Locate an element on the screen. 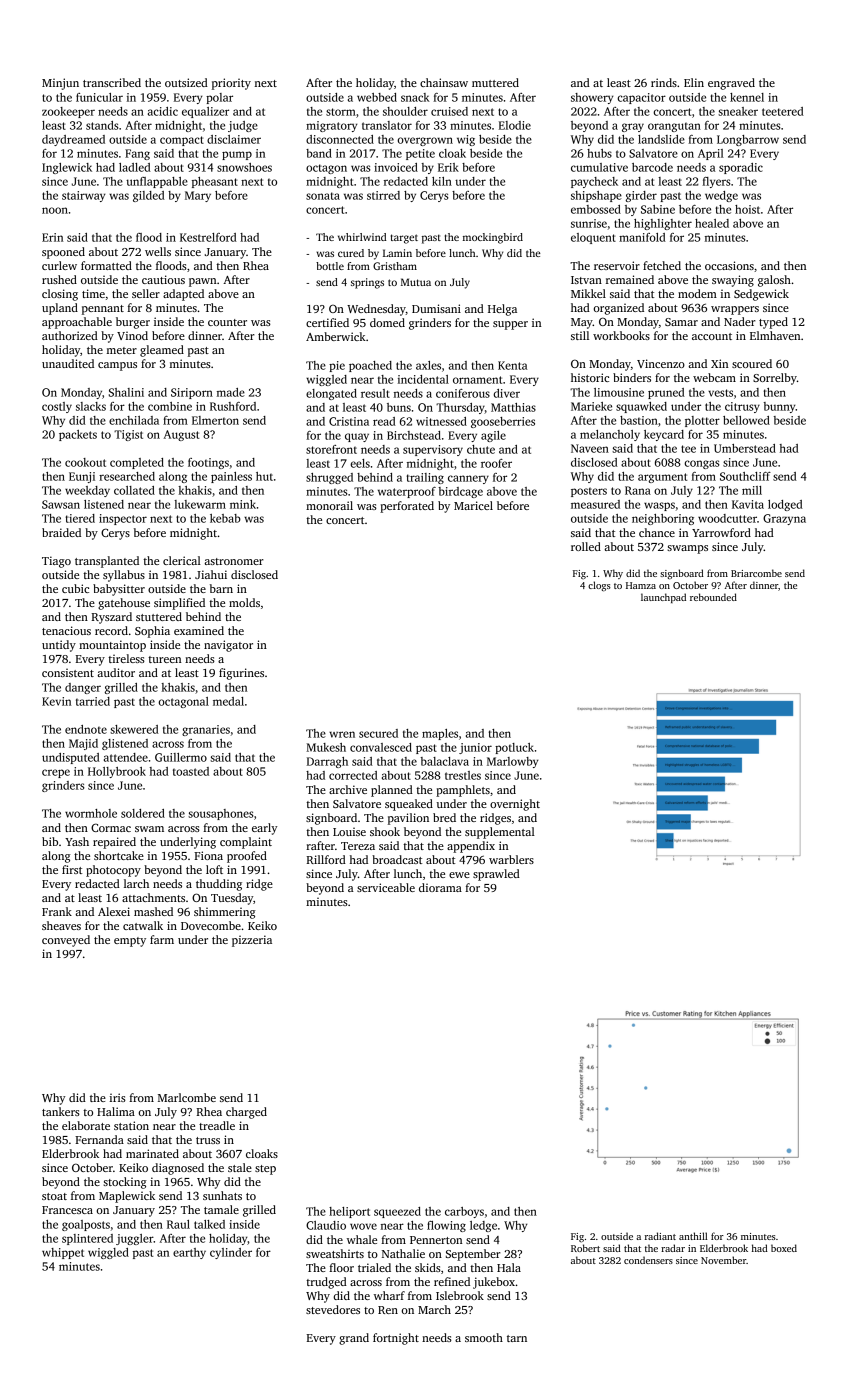 The image size is (849, 1400). bib is located at coordinates (50, 841).
